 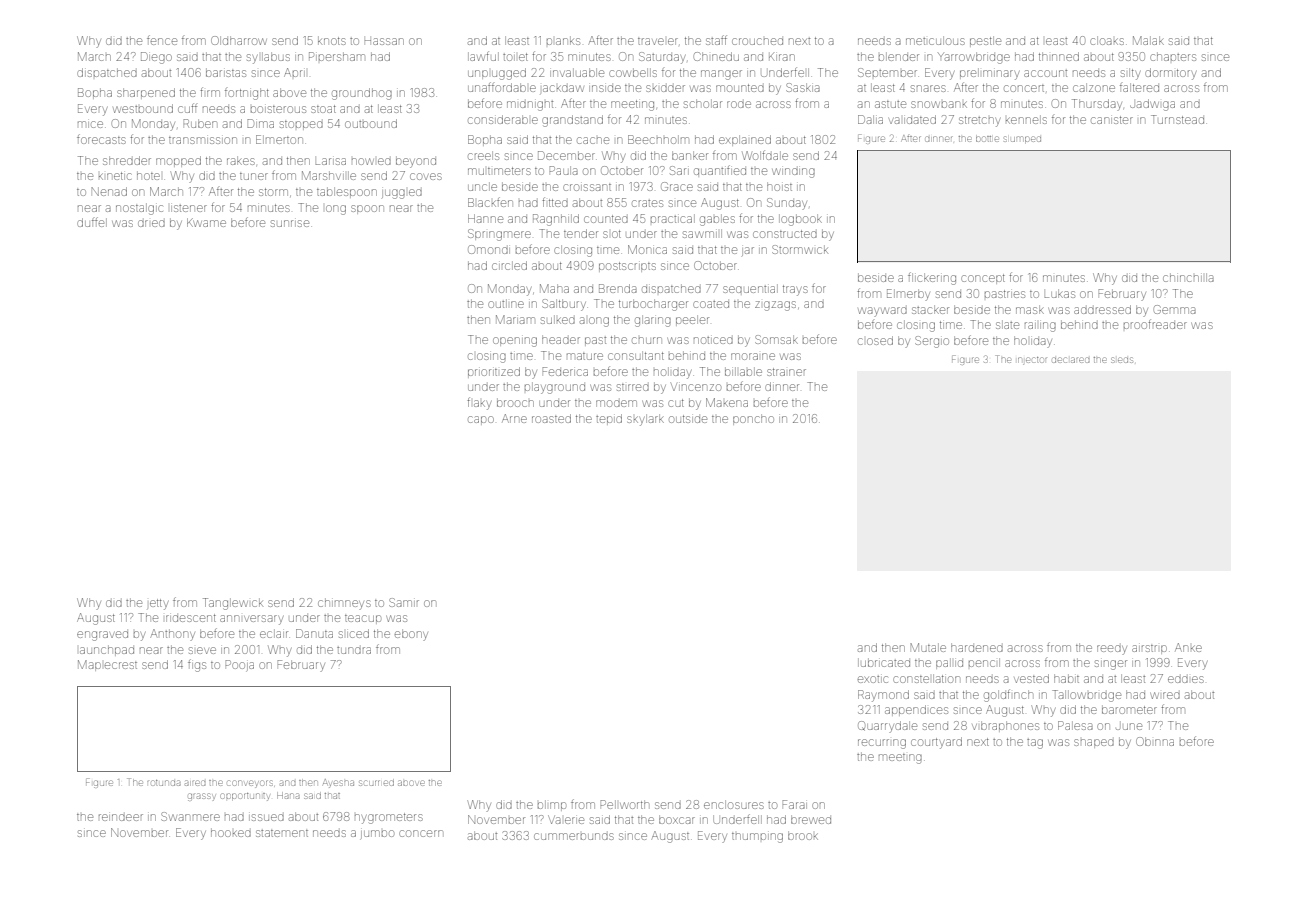 What do you see at coordinates (290, 223) in the screenshot?
I see `sunrise` at bounding box center [290, 223].
